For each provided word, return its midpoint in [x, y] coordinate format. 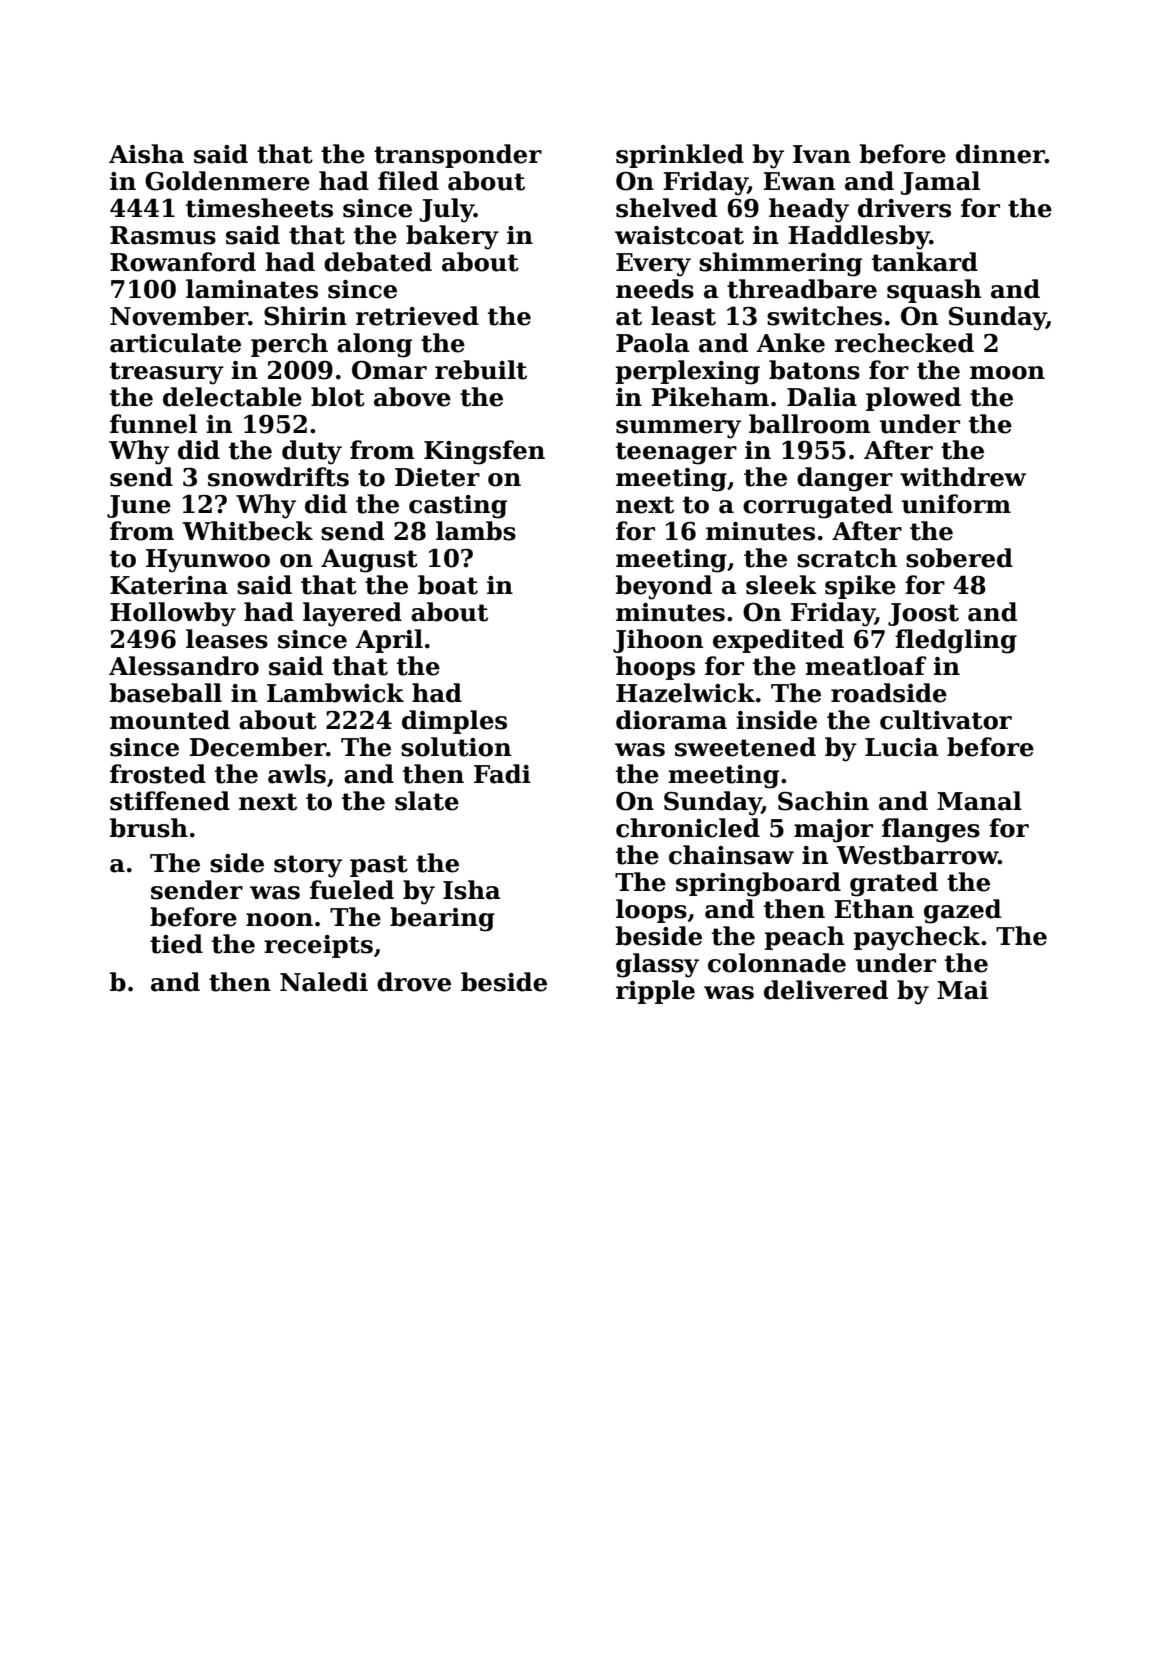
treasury [167, 373]
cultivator [946, 720]
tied [176, 944]
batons [814, 370]
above [412, 397]
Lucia [902, 747]
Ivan [822, 154]
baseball [166, 693]
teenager [676, 453]
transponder [458, 156]
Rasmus [163, 235]
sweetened [745, 747]
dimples [454, 722]
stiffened [170, 801]
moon [1007, 373]
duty [312, 452]
